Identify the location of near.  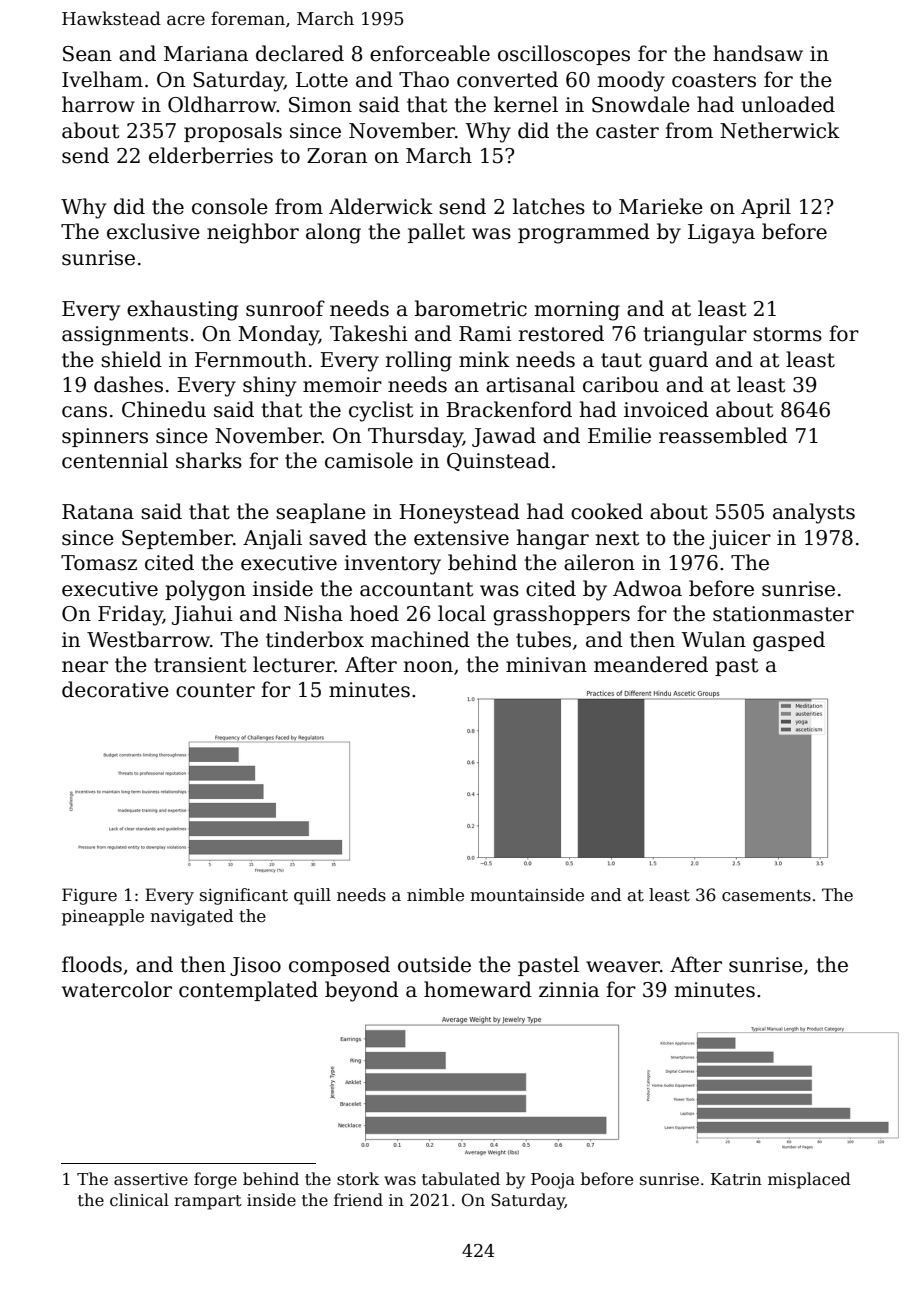
(85, 667).
